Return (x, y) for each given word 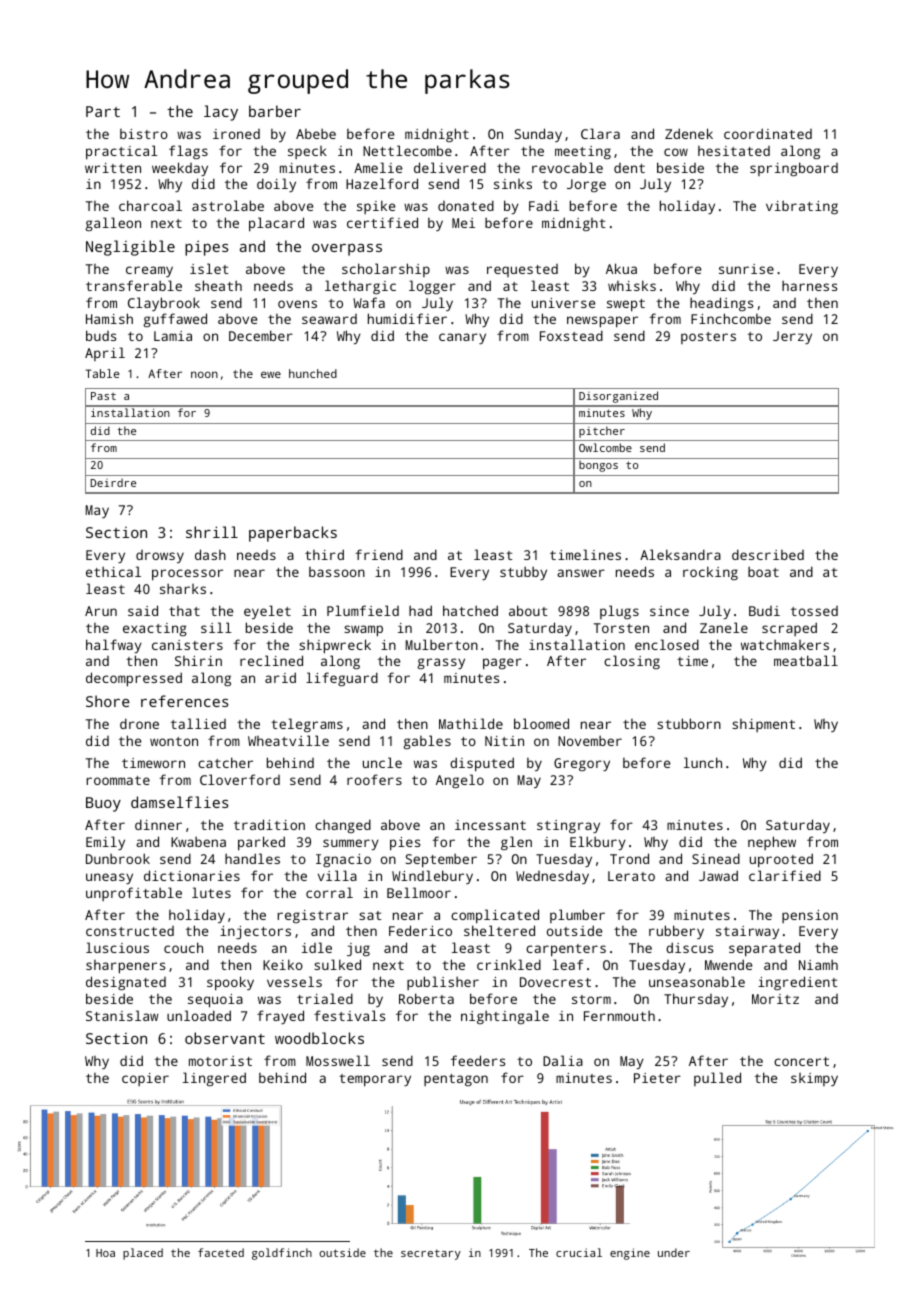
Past (103, 396)
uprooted (781, 860)
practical (122, 152)
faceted (221, 1252)
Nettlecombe (407, 150)
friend (379, 554)
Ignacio (343, 860)
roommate (118, 780)
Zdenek (689, 133)
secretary (431, 1254)
